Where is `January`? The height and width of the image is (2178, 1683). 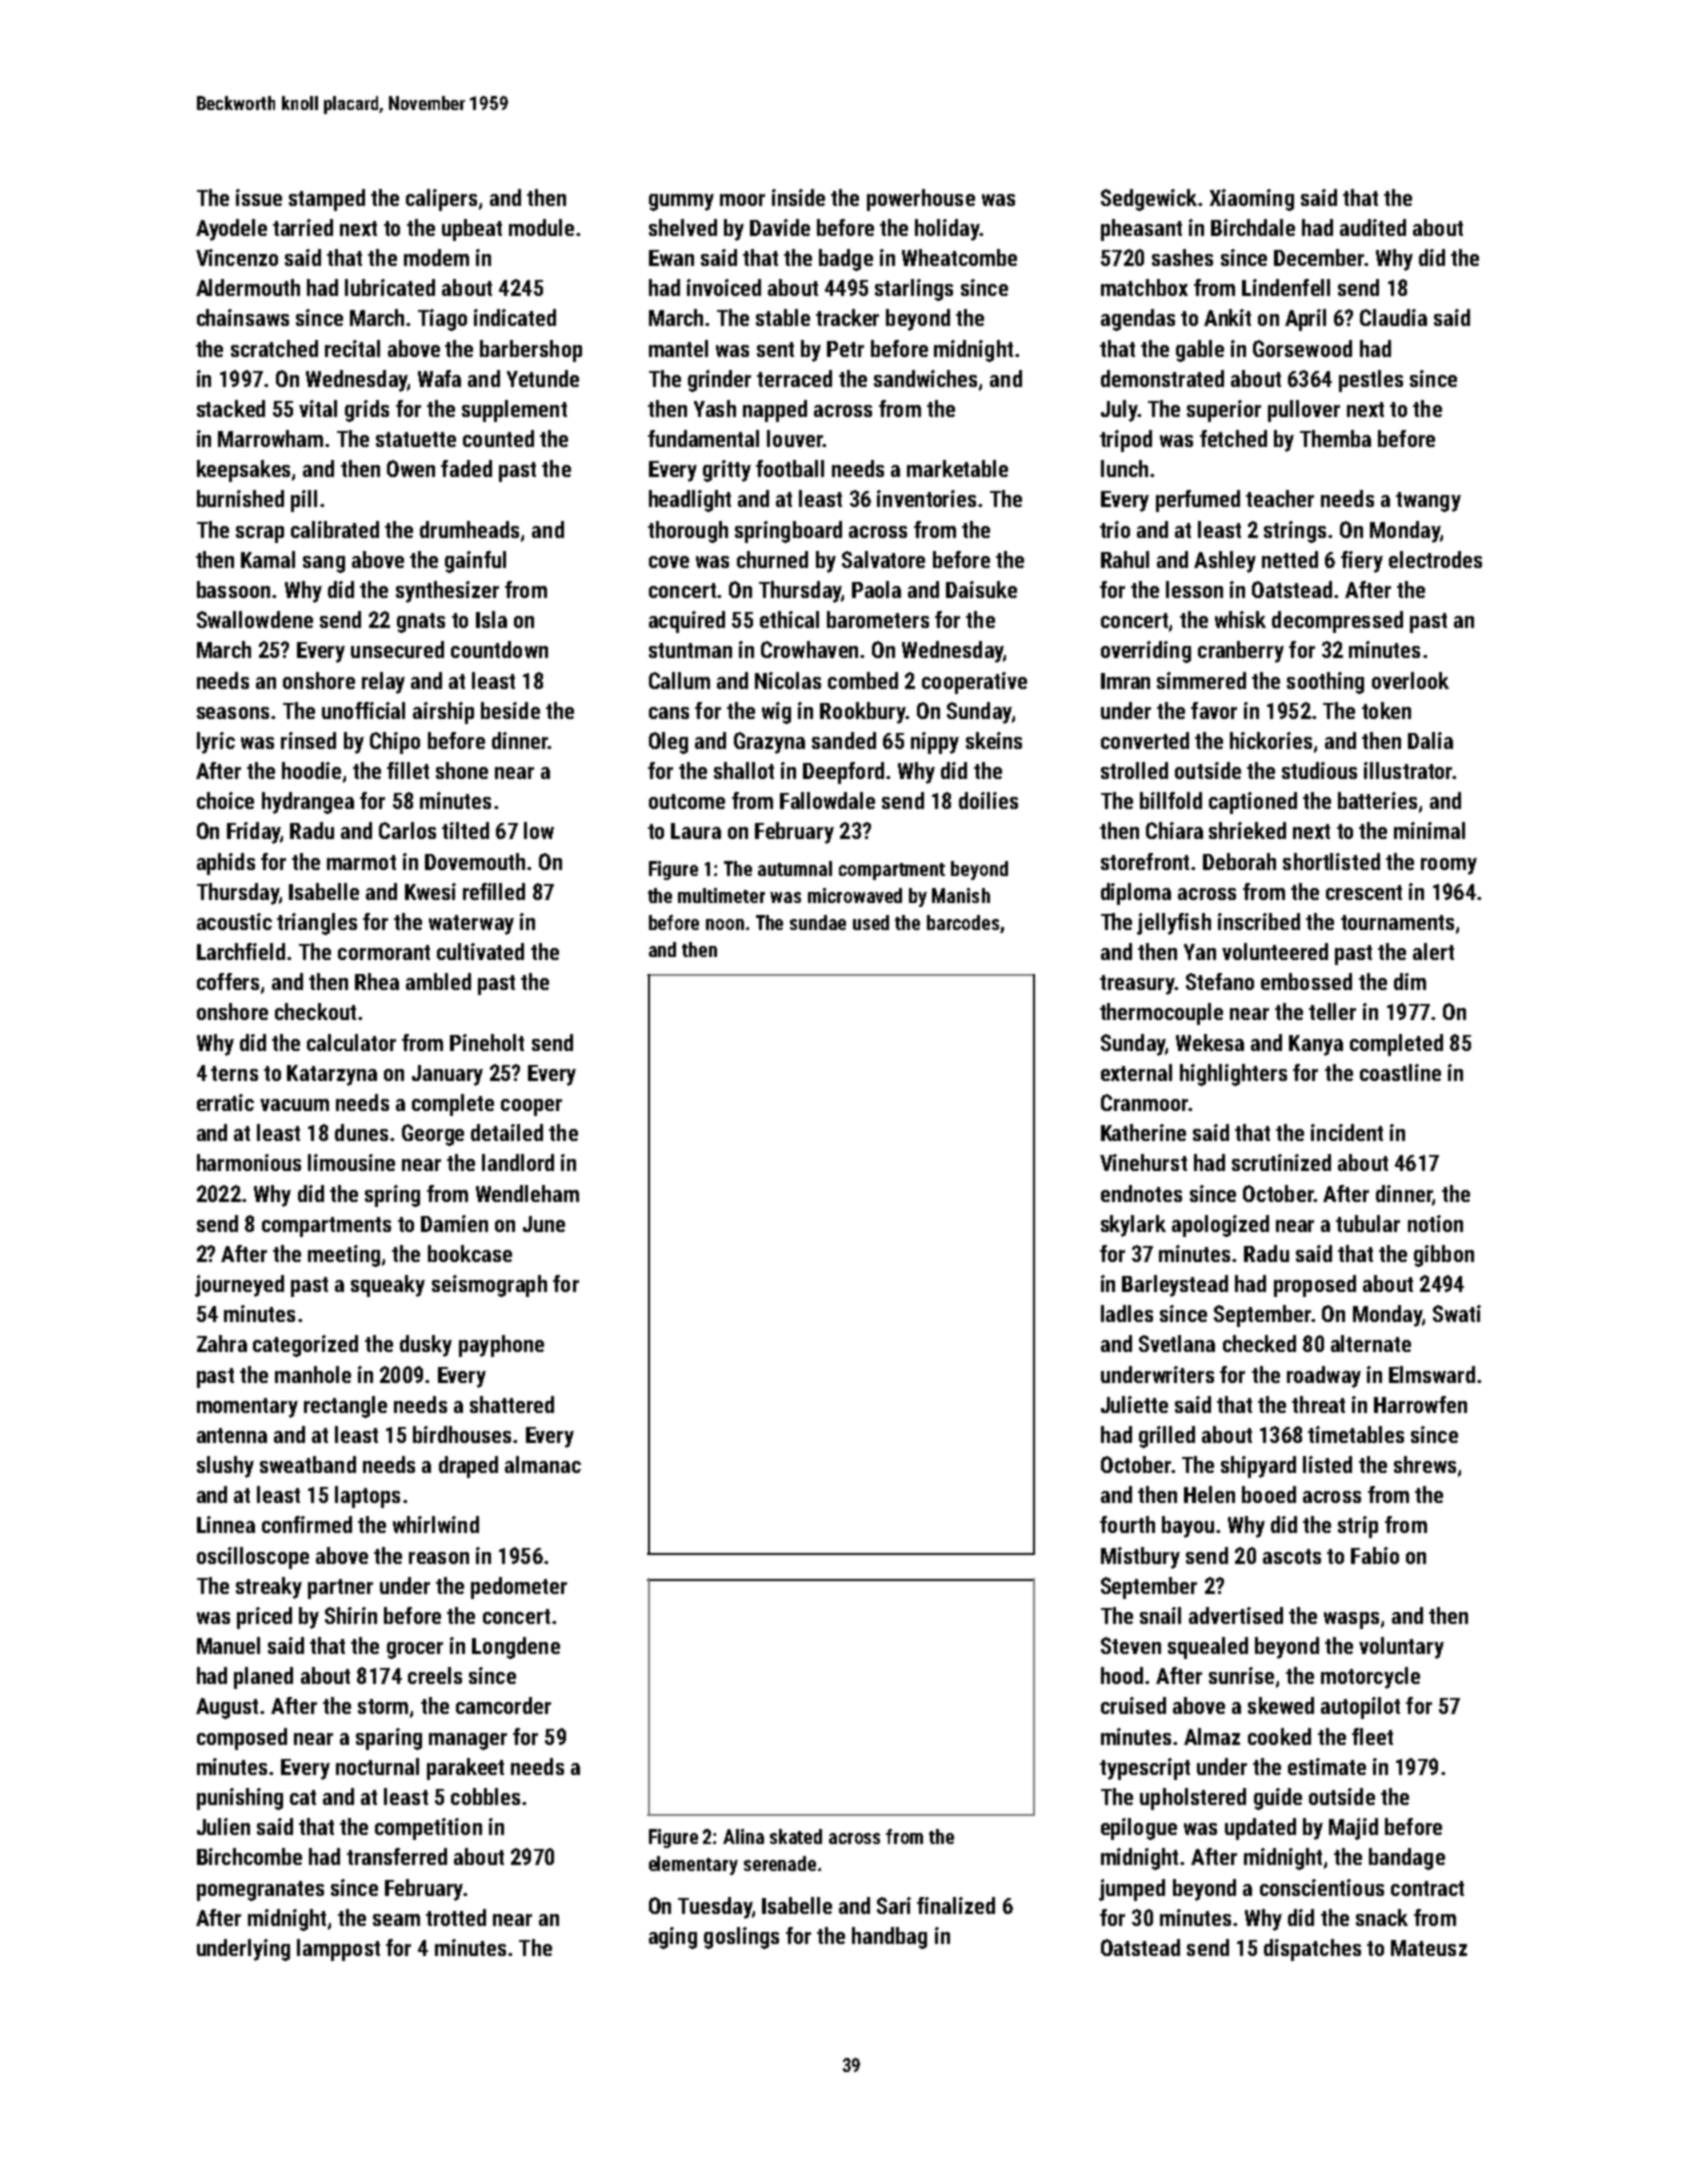
January is located at coordinates (447, 1075).
